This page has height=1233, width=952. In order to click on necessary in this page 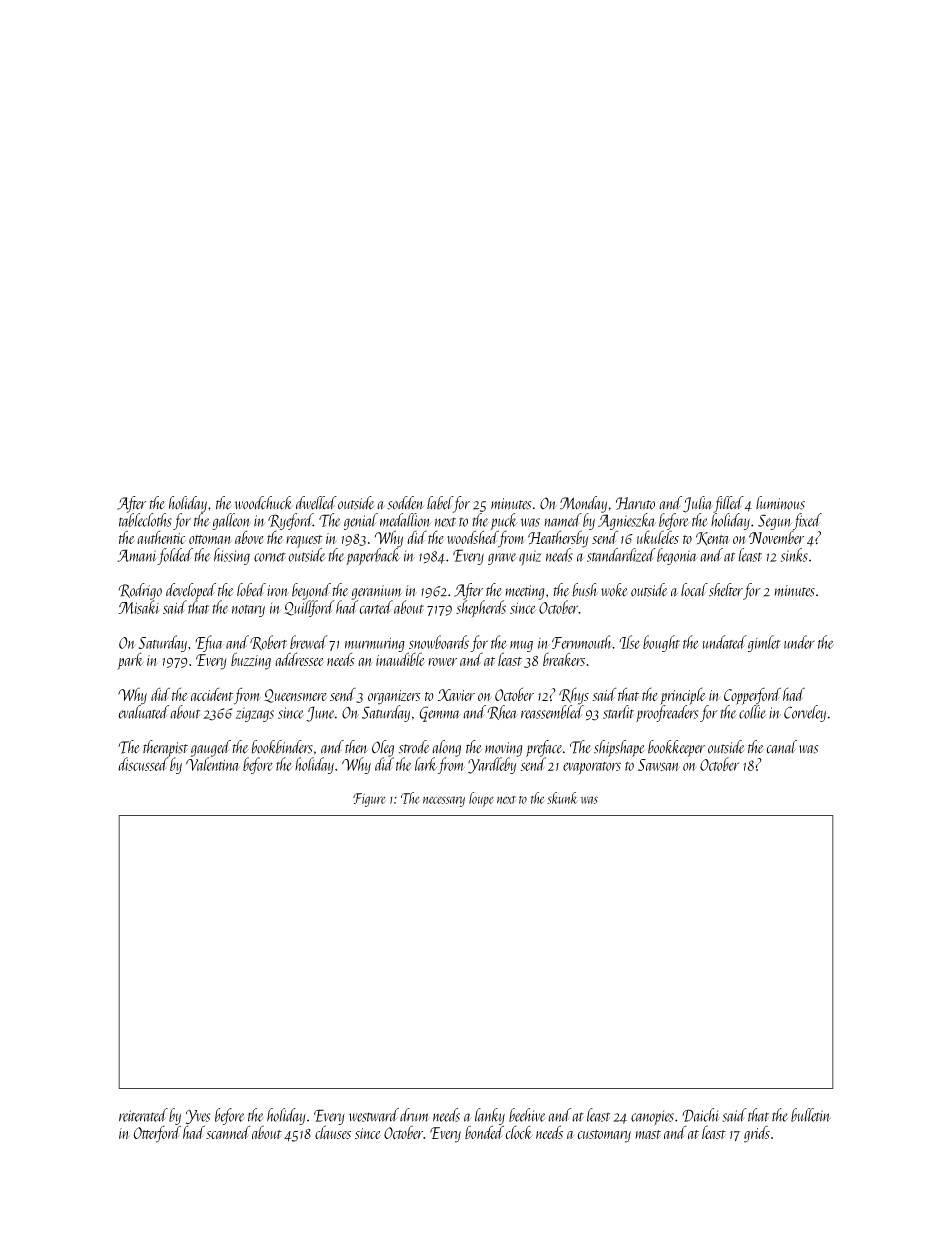, I will do `click(444, 801)`.
